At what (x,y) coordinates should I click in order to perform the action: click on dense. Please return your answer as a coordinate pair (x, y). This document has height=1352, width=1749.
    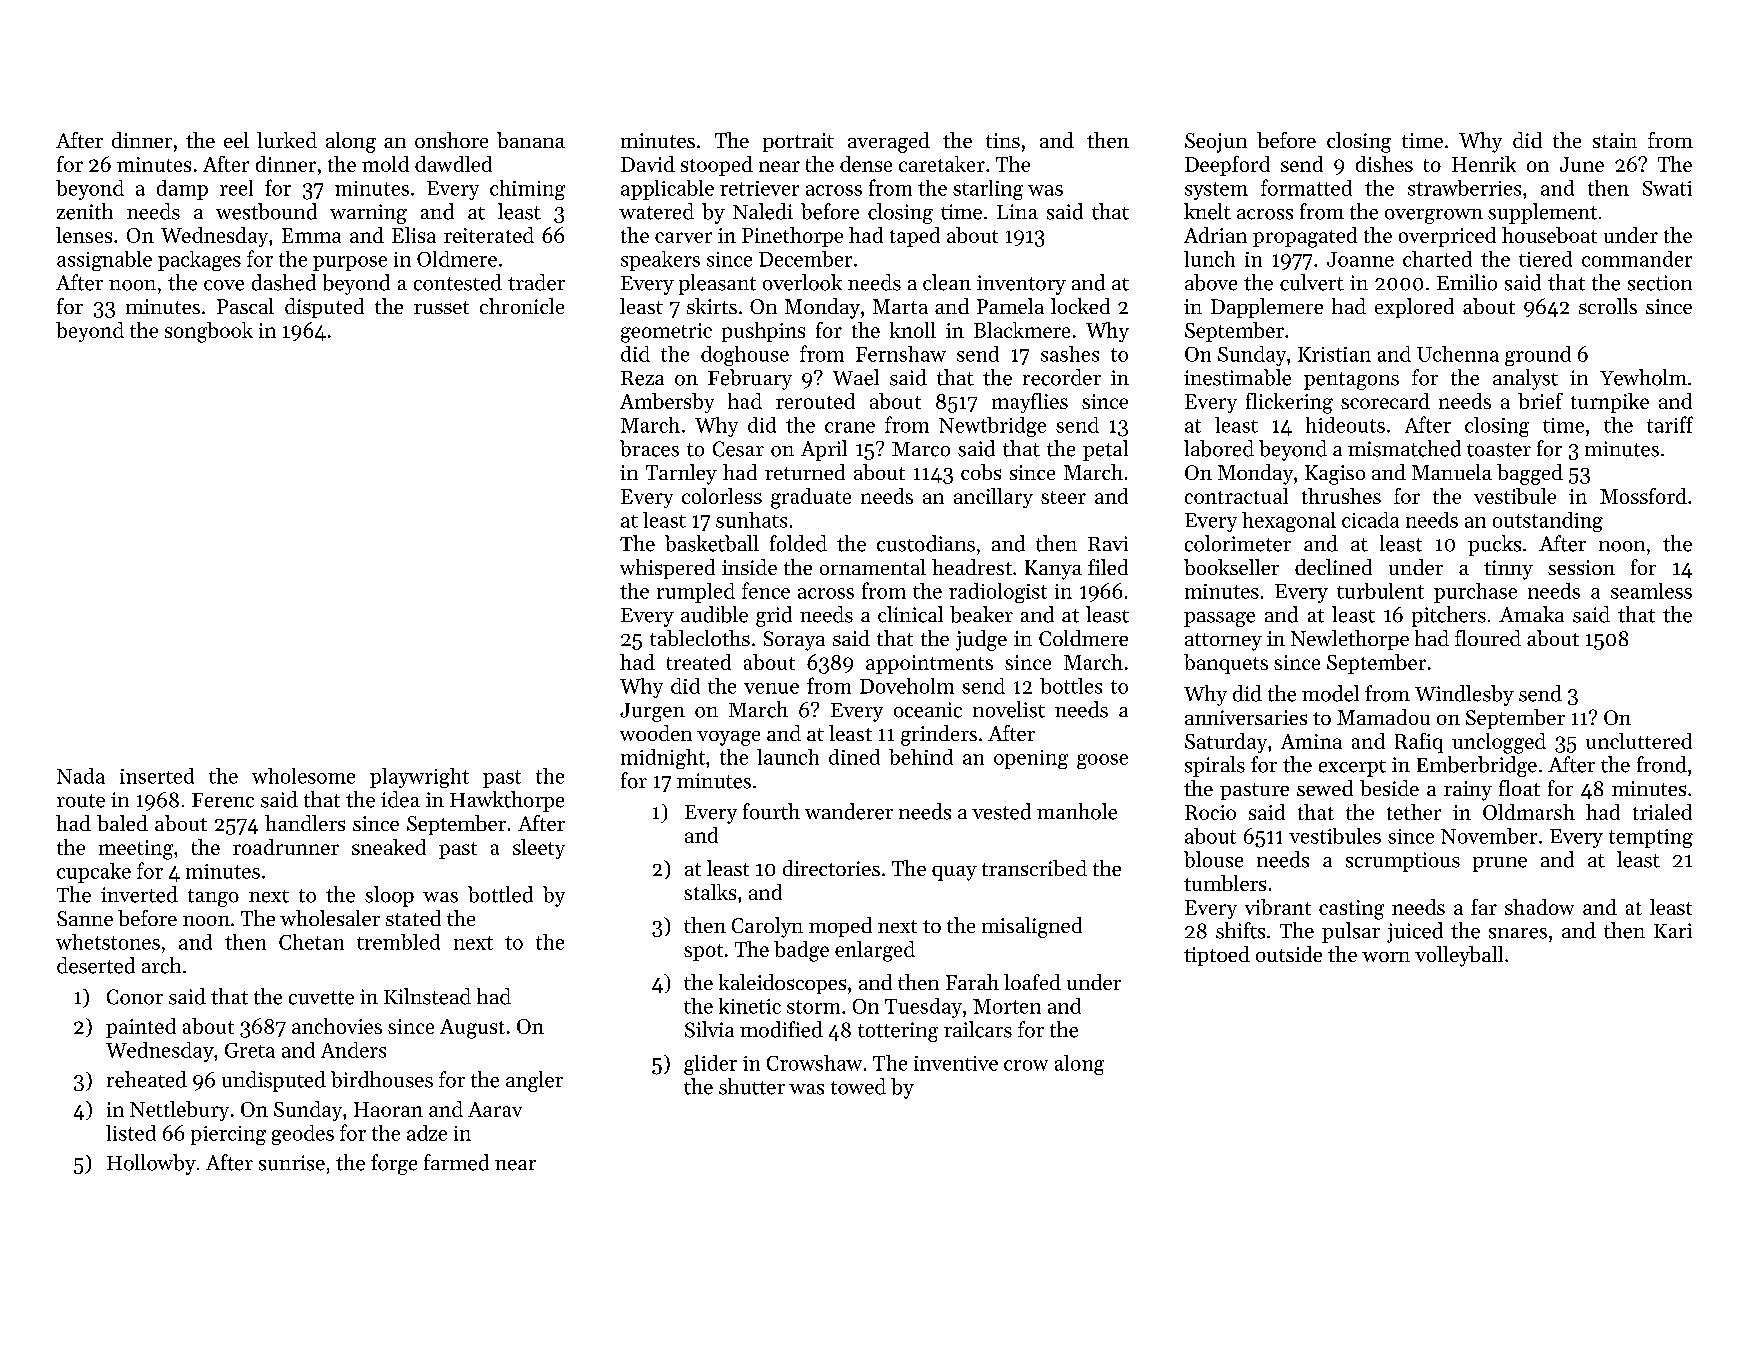
    Looking at the image, I should click on (866, 164).
